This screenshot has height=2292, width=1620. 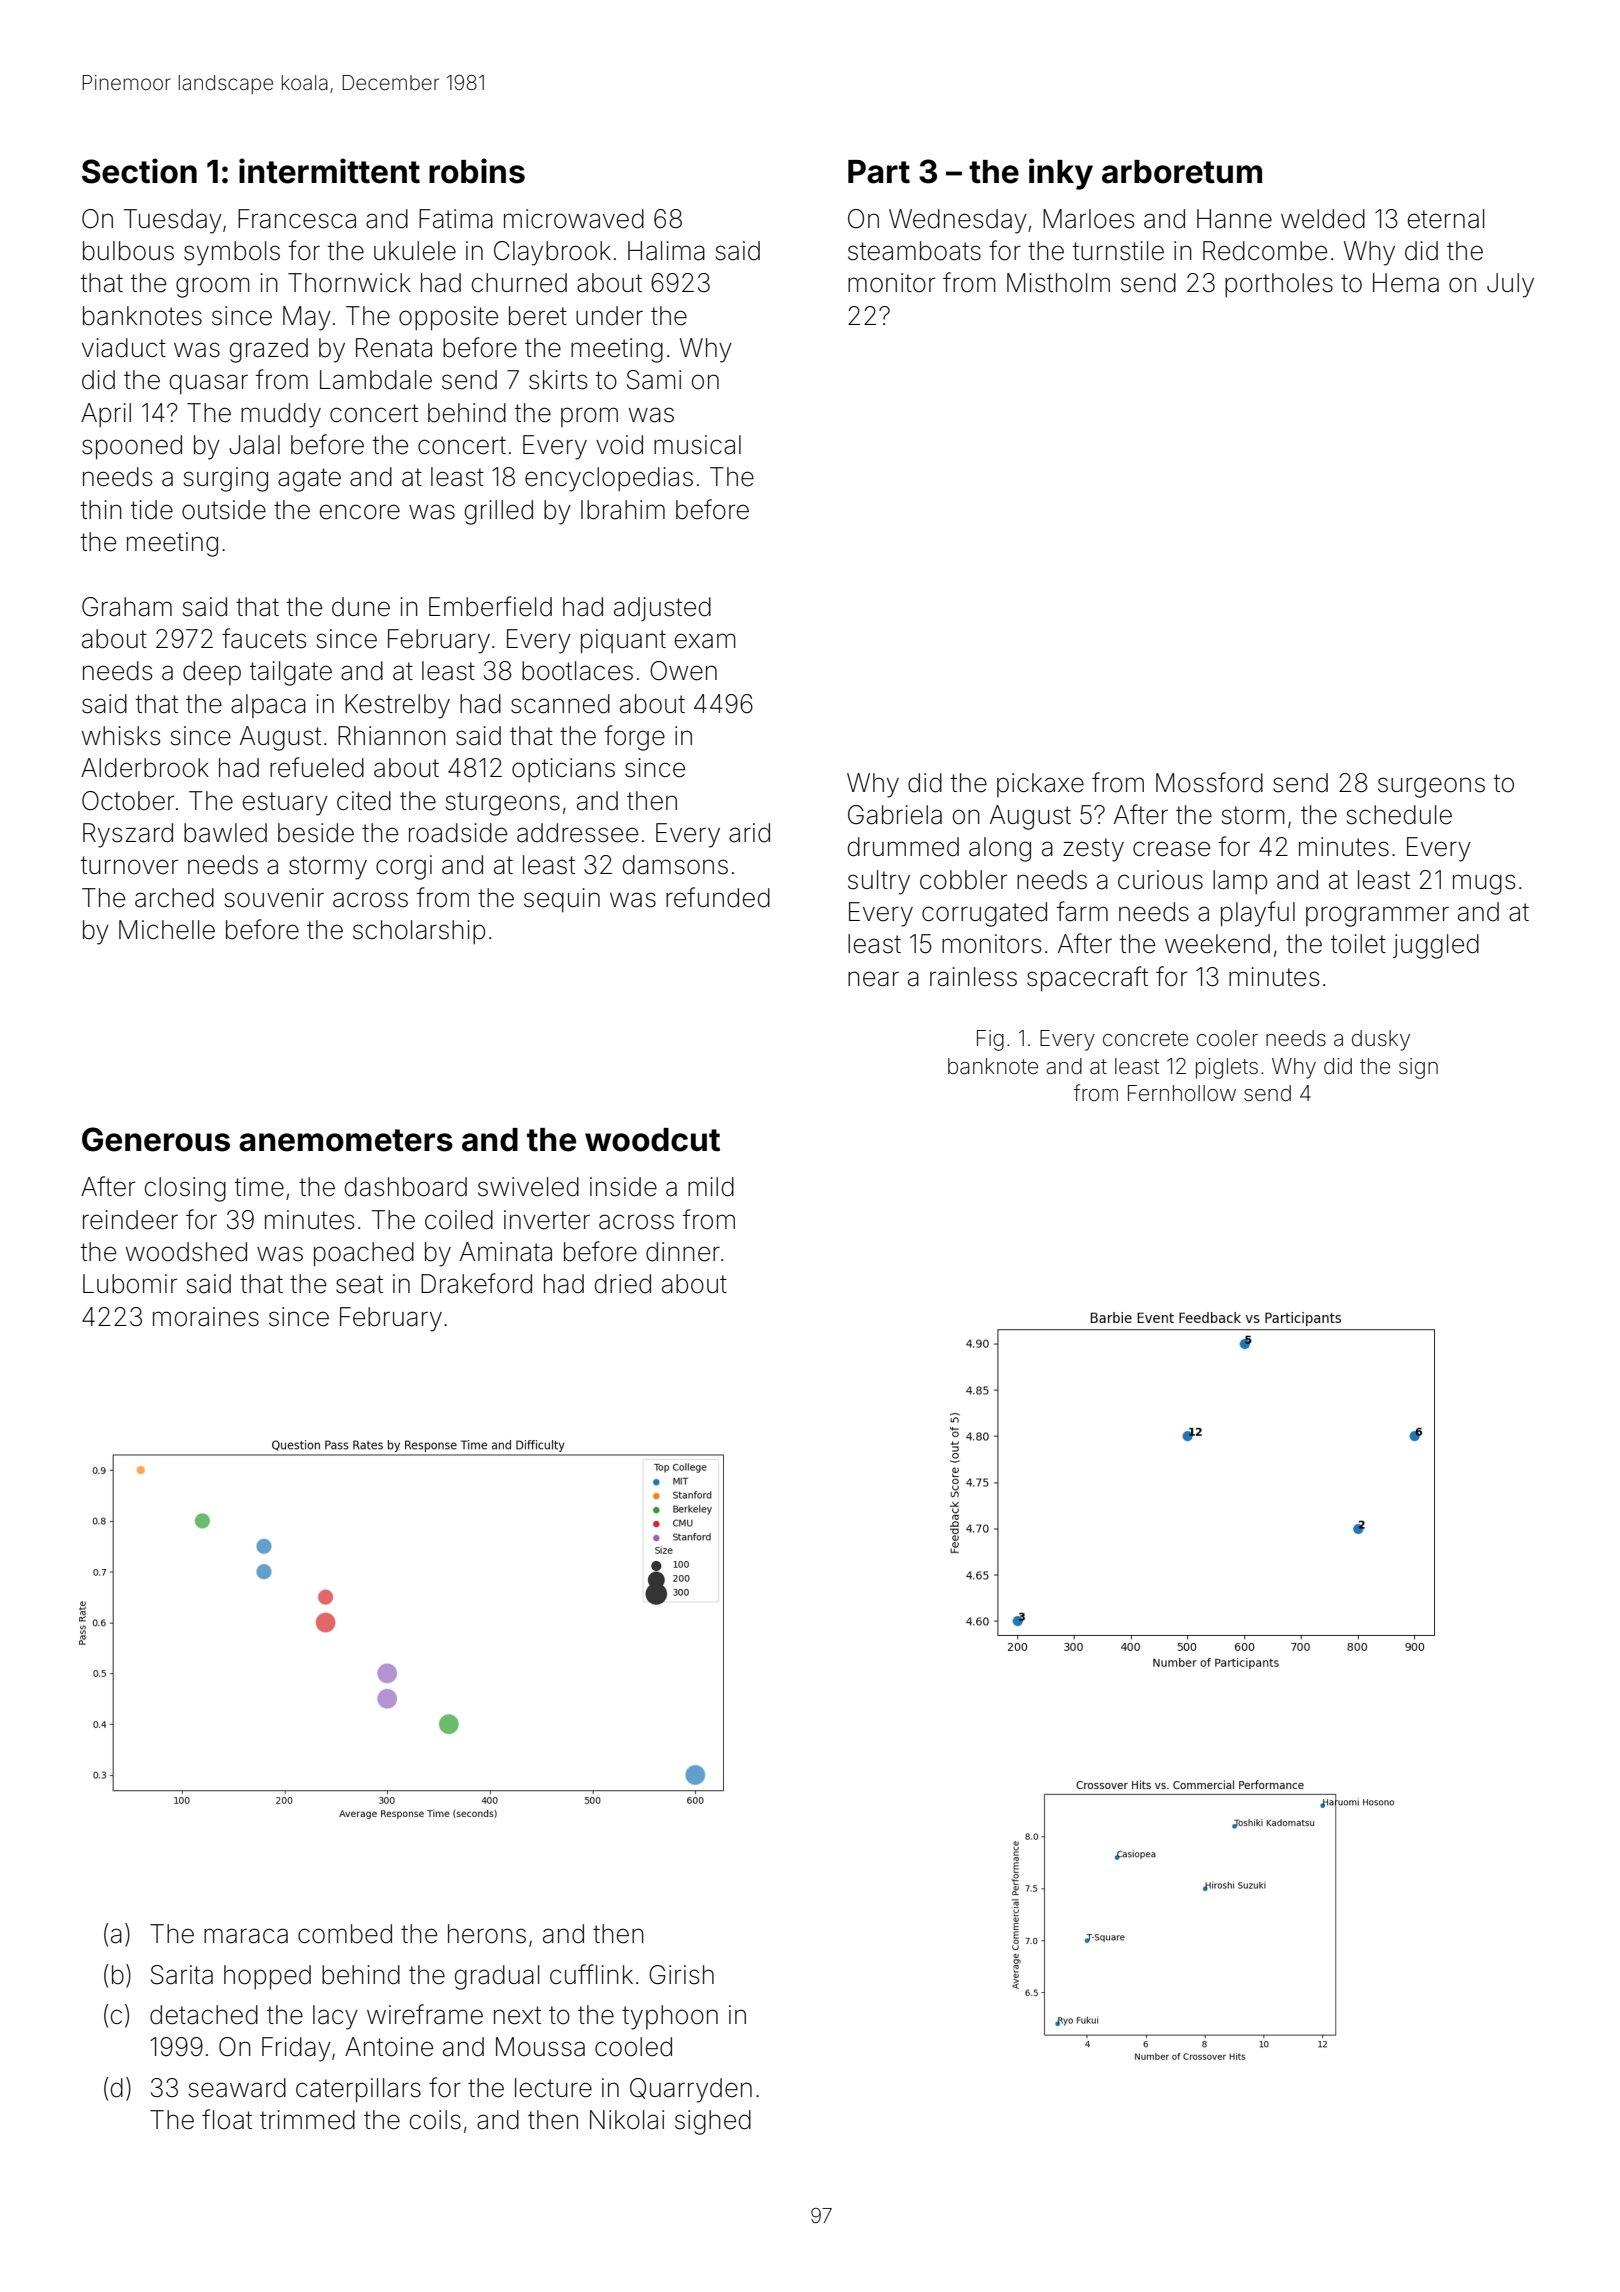 What do you see at coordinates (1182, 172) in the screenshot?
I see `arboretum` at bounding box center [1182, 172].
